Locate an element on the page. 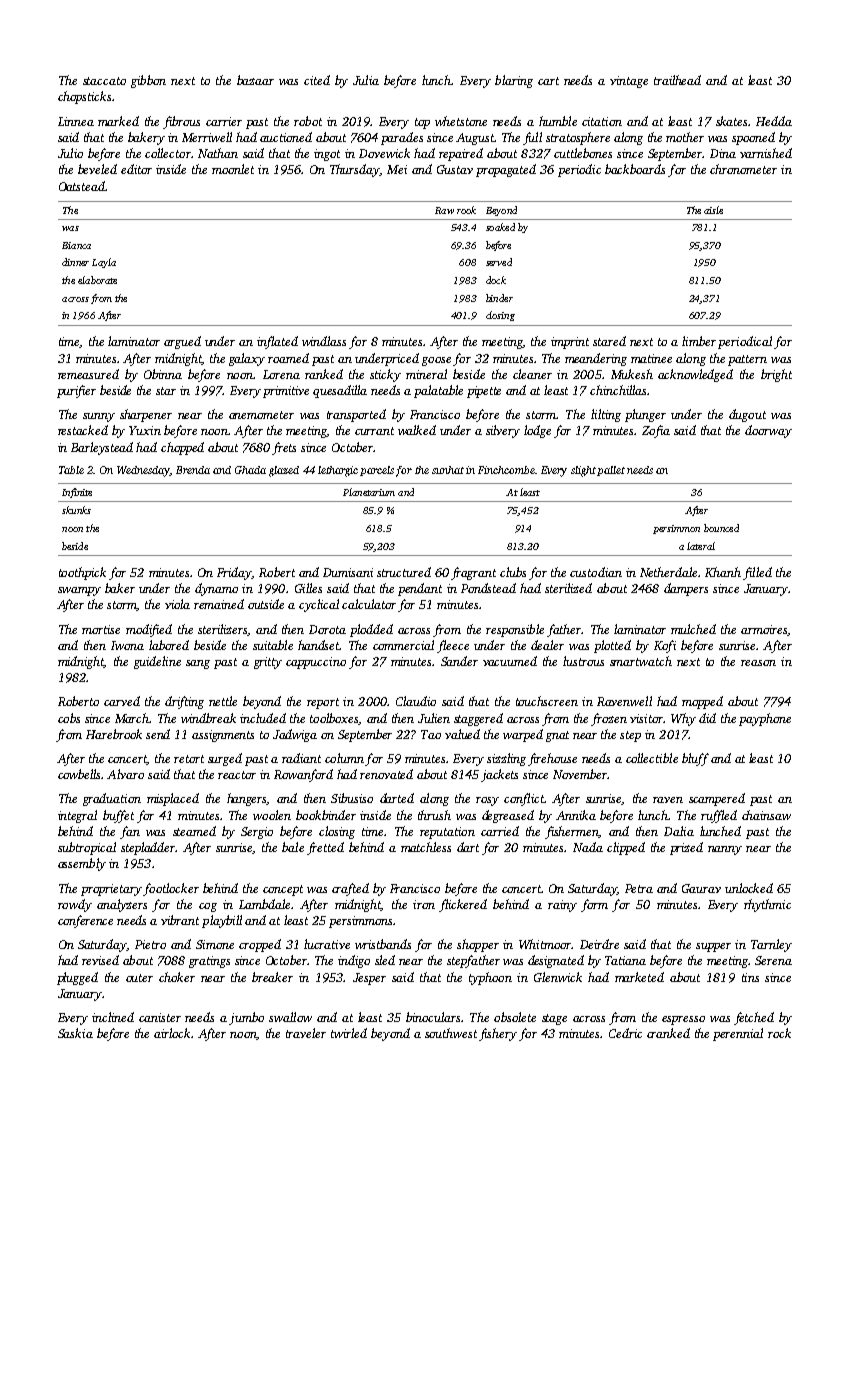 This document has height=1400, width=849. Kofi is located at coordinates (665, 646).
